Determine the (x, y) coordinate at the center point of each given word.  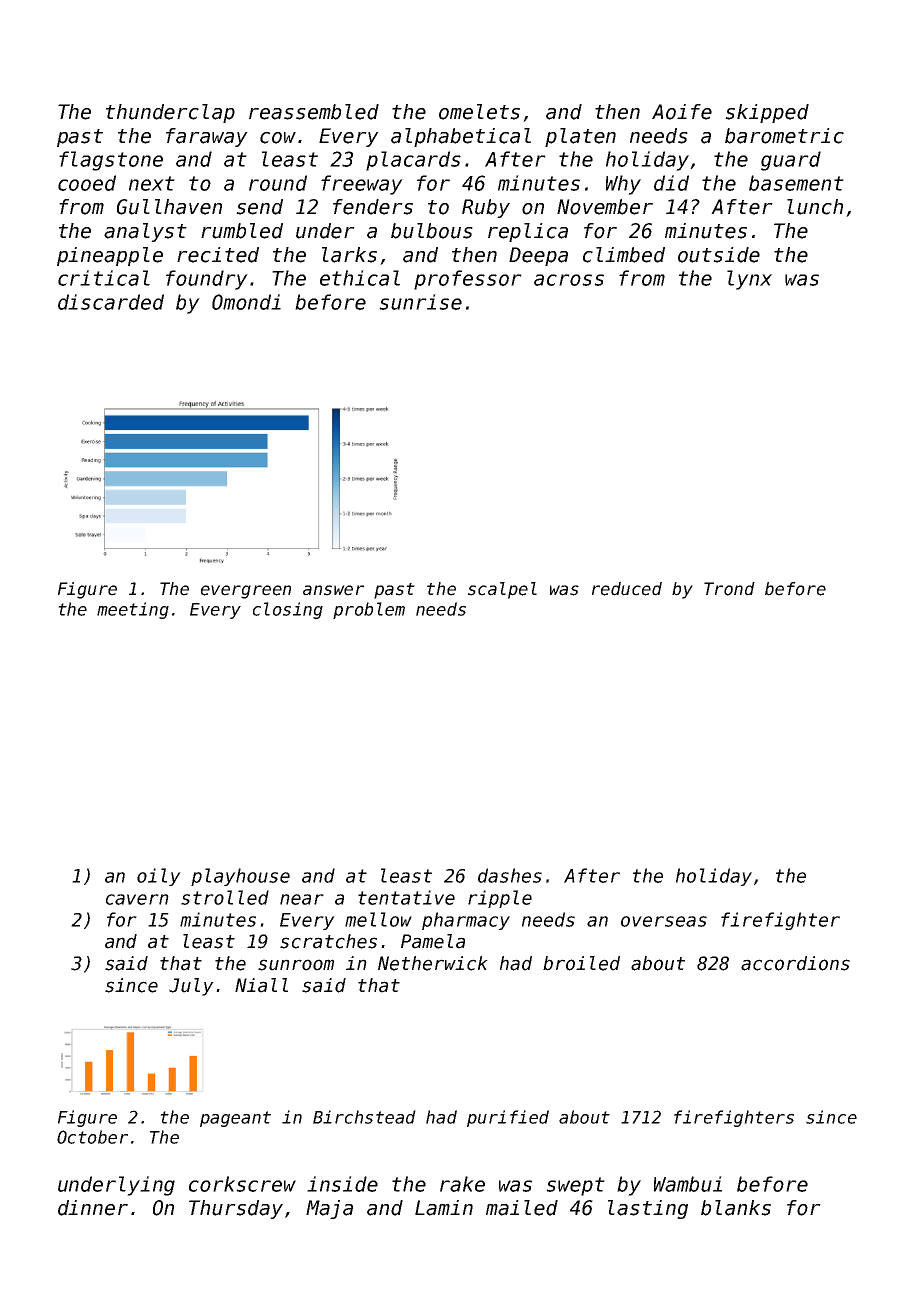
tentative (406, 897)
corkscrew (242, 1184)
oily (159, 877)
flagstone (111, 161)
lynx (749, 280)
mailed (522, 1208)
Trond (729, 589)
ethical (360, 278)
